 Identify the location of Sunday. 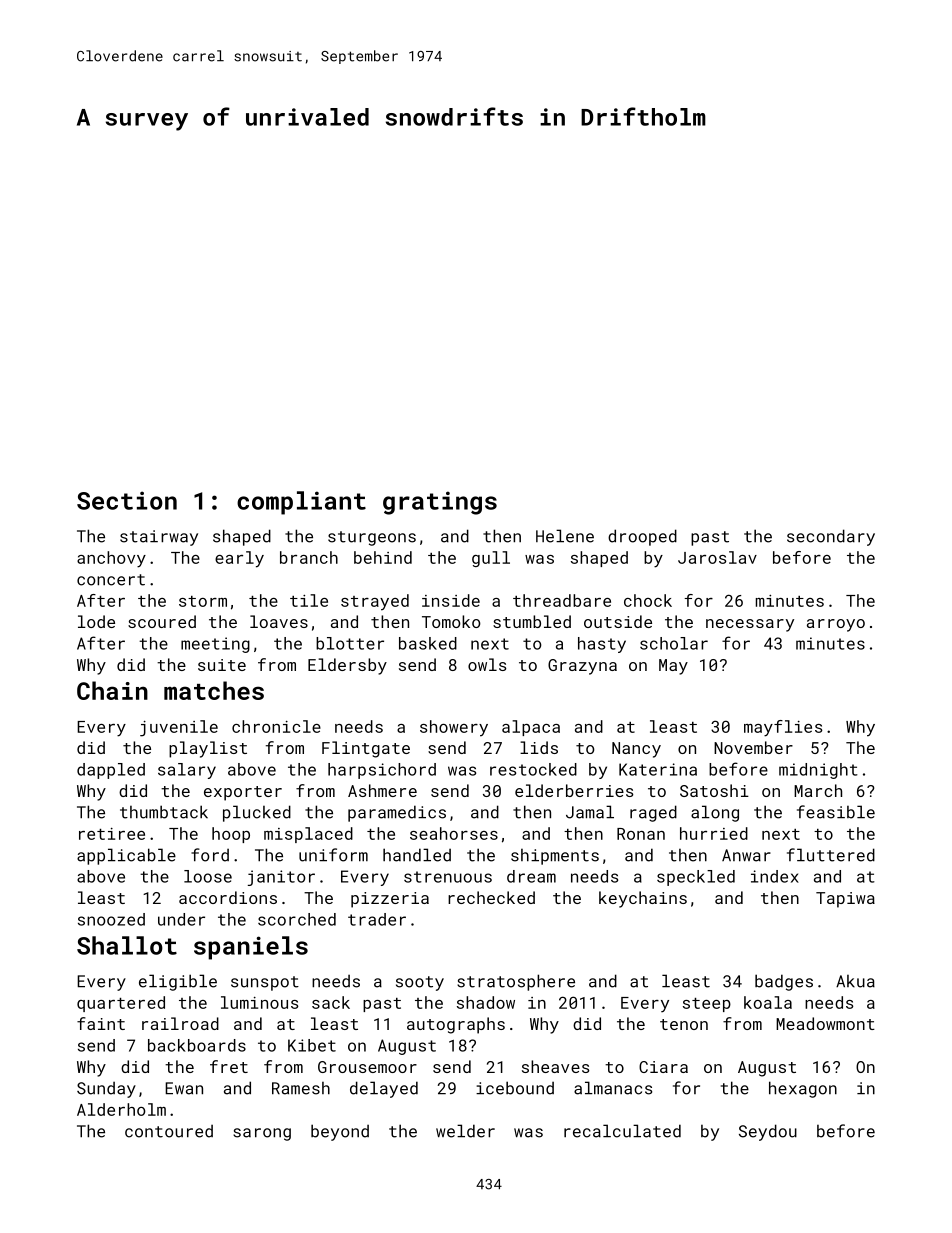
(106, 1089).
